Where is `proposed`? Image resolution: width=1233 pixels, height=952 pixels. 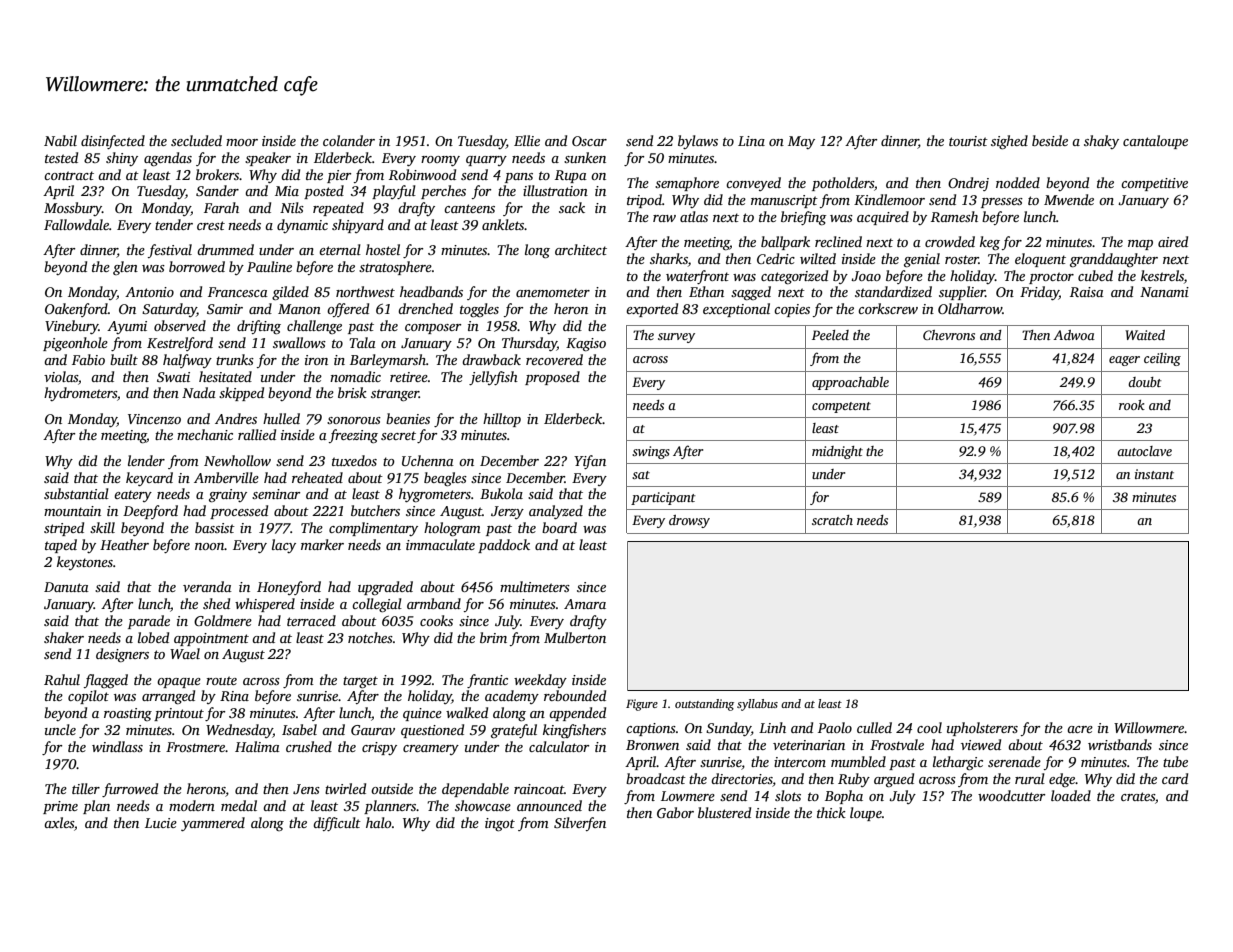 proposed is located at coordinates (552, 378).
